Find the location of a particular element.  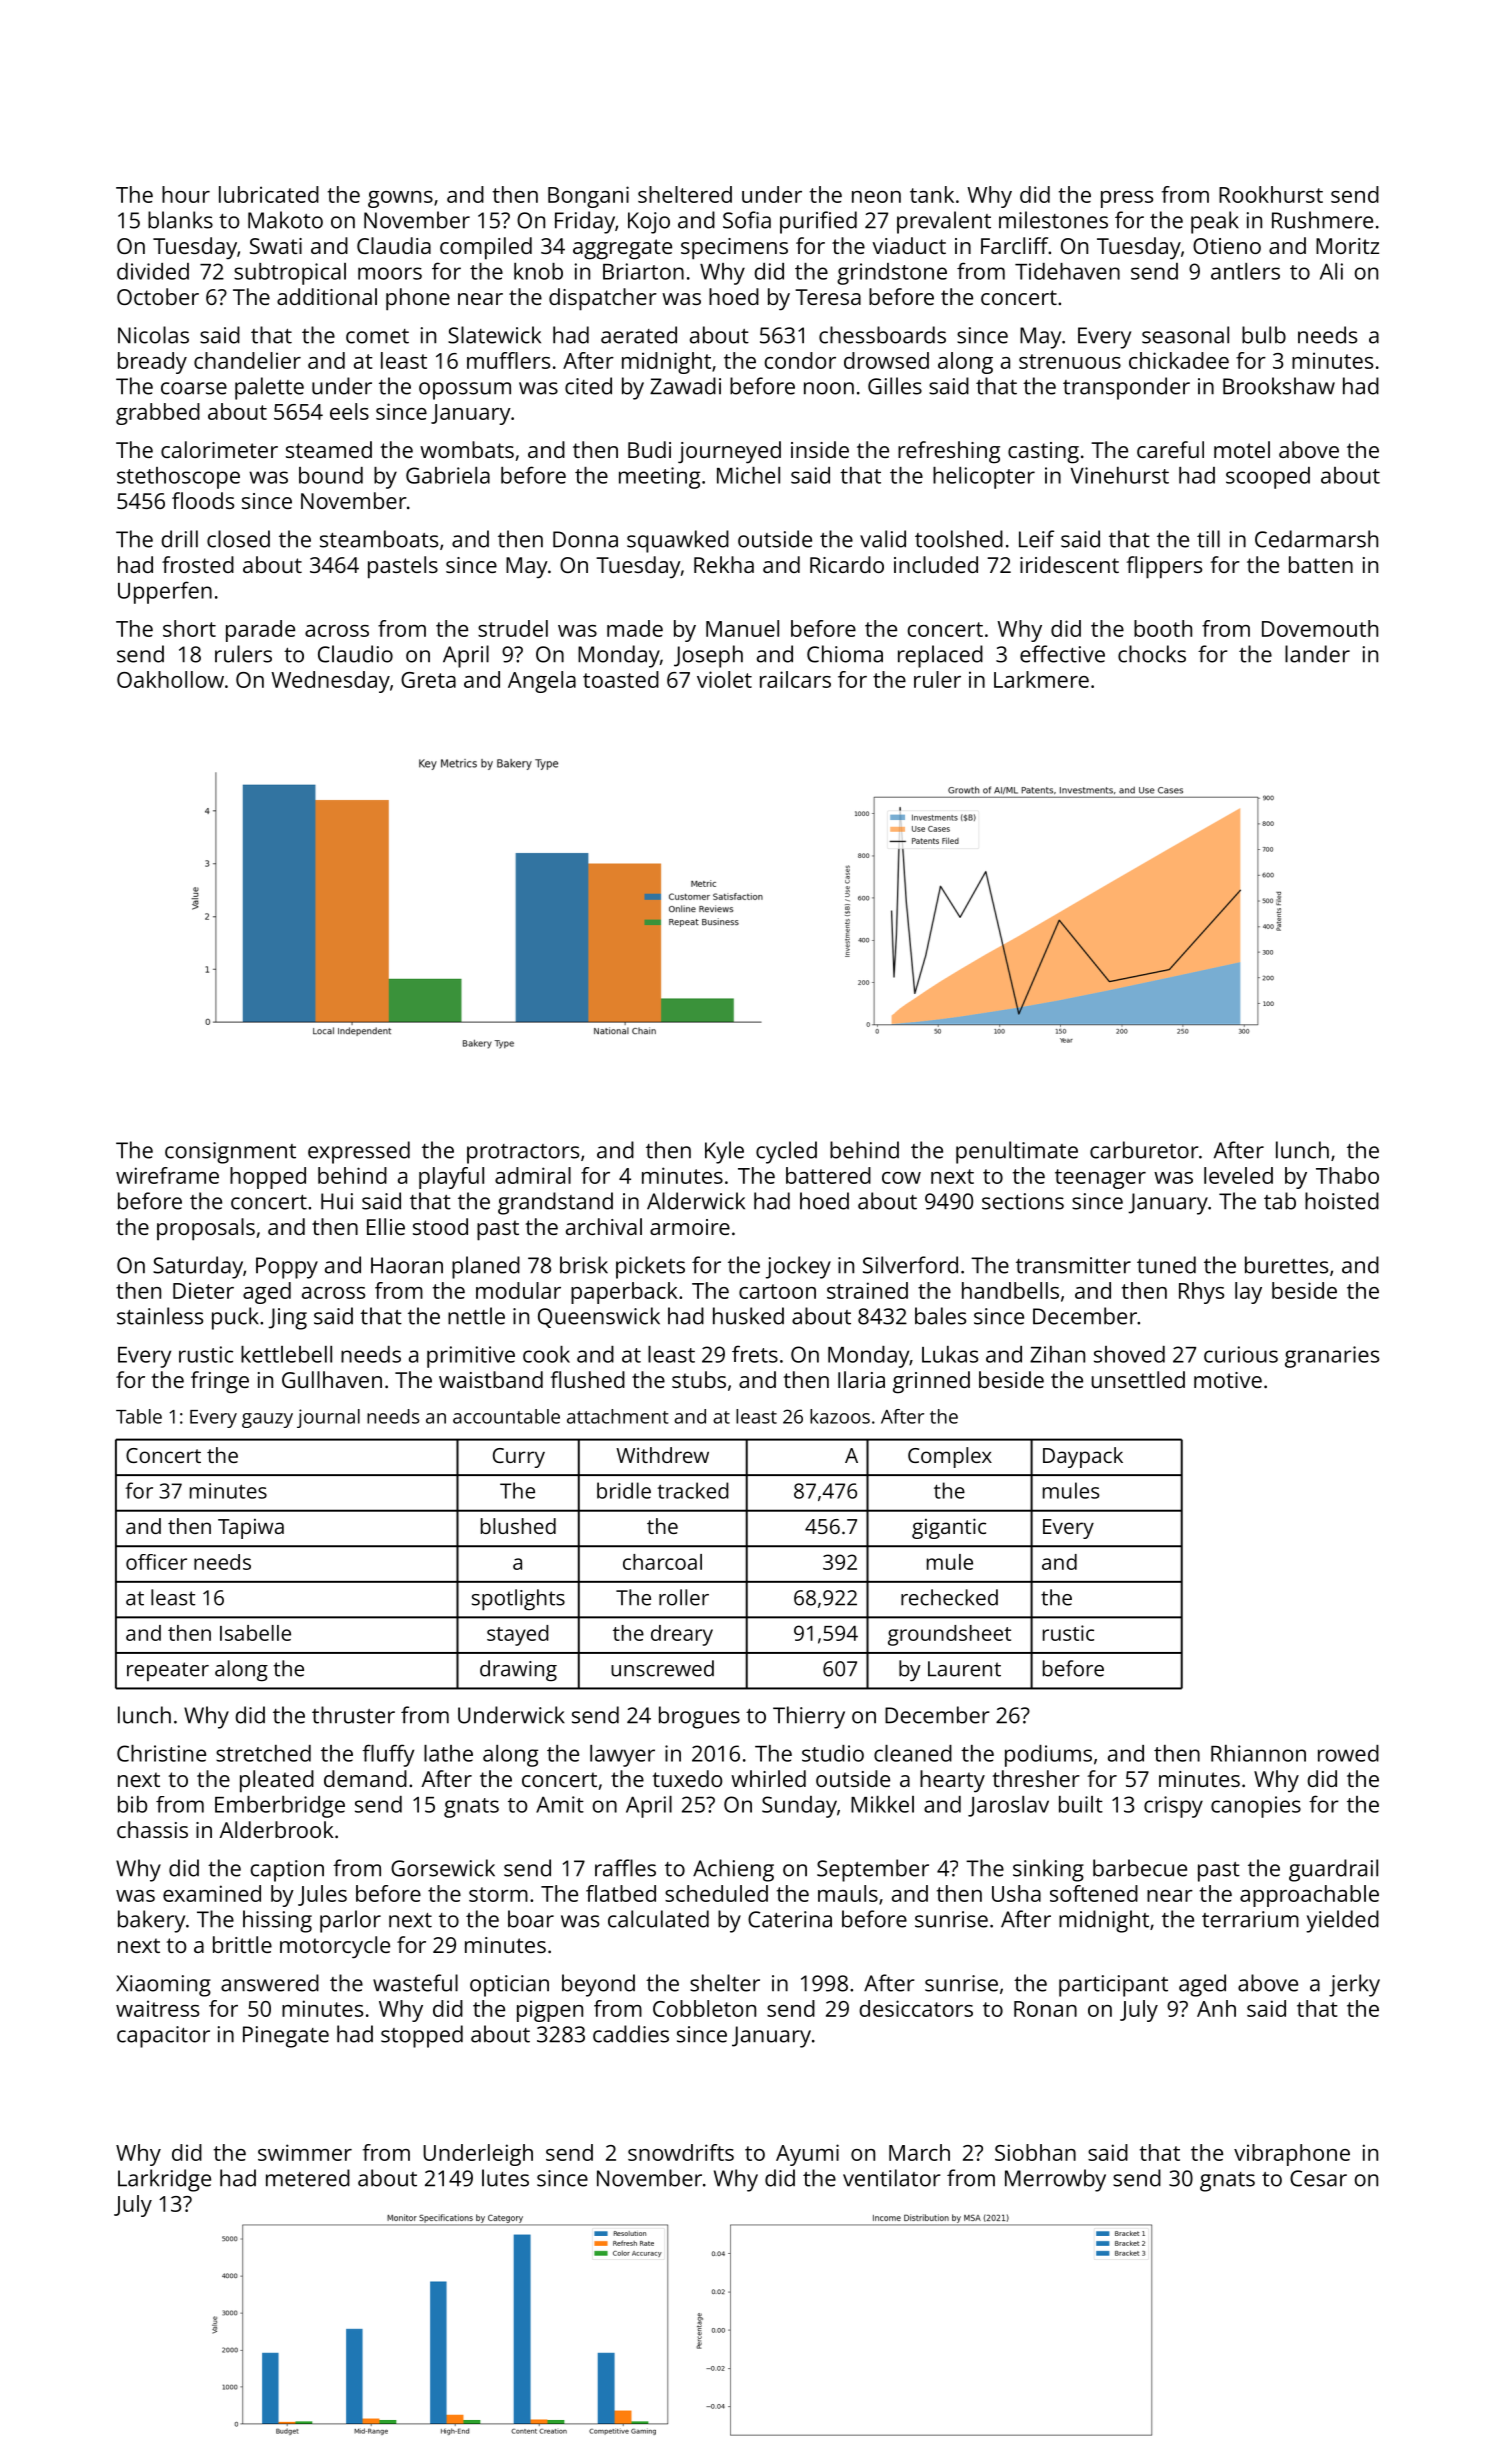

rowed is located at coordinates (1348, 1753).
